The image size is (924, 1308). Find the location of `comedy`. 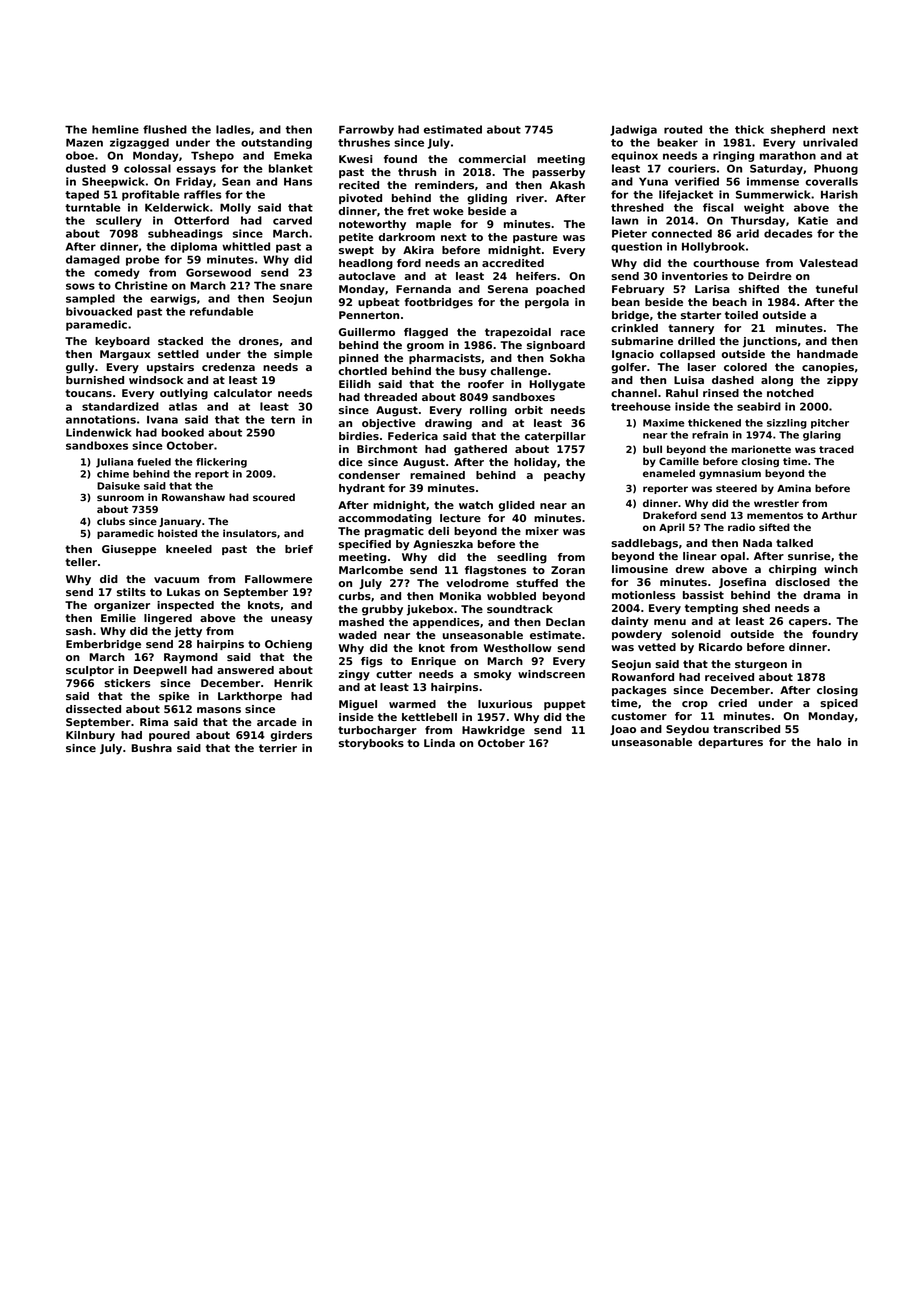

comedy is located at coordinates (117, 273).
